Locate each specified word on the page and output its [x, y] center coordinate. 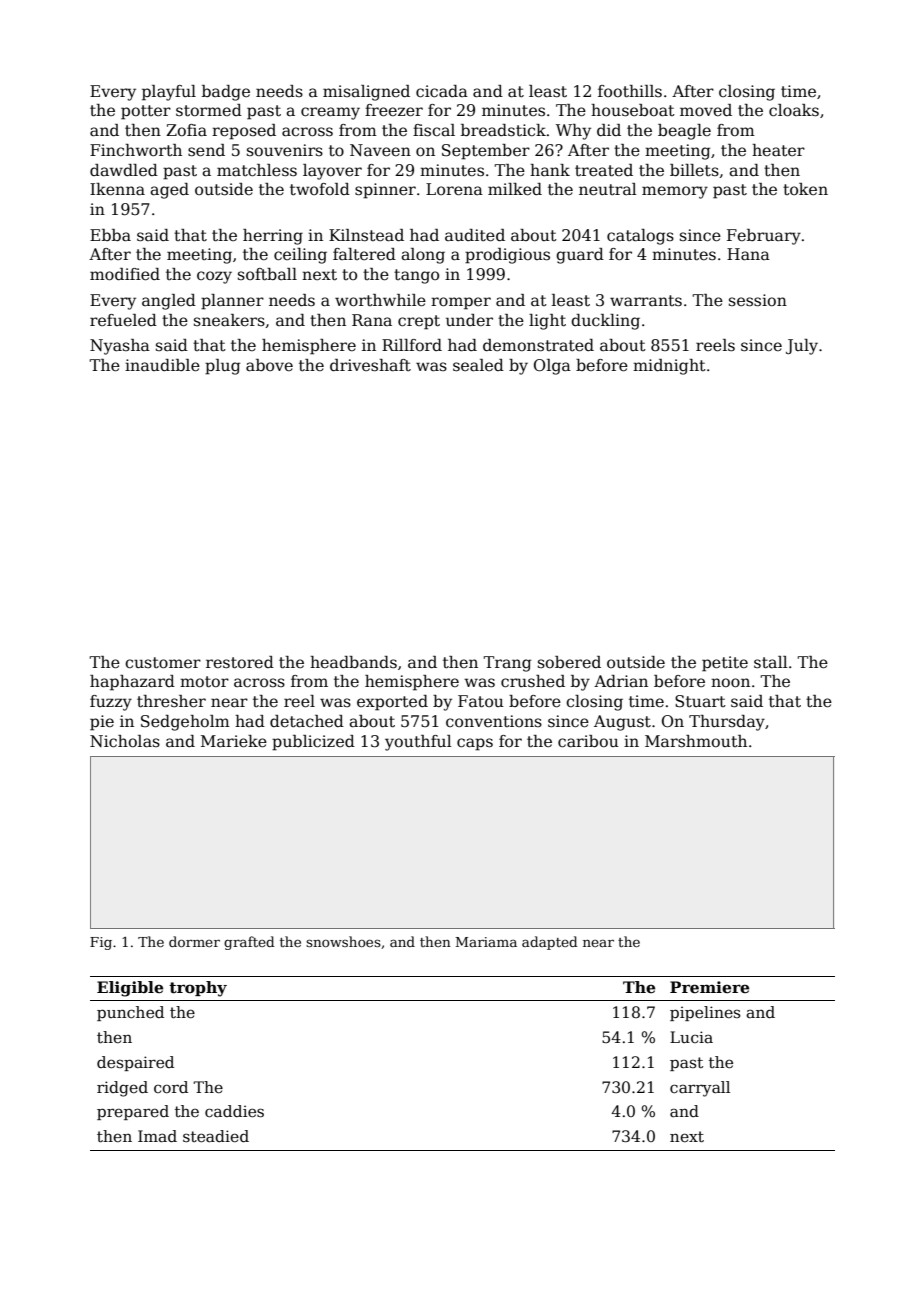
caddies [234, 1111]
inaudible [162, 365]
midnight [669, 367]
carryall [700, 1089]
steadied [216, 1136]
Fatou [481, 701]
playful [169, 93]
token [805, 189]
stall [771, 662]
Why [573, 132]
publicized [313, 743]
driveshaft [370, 365]
